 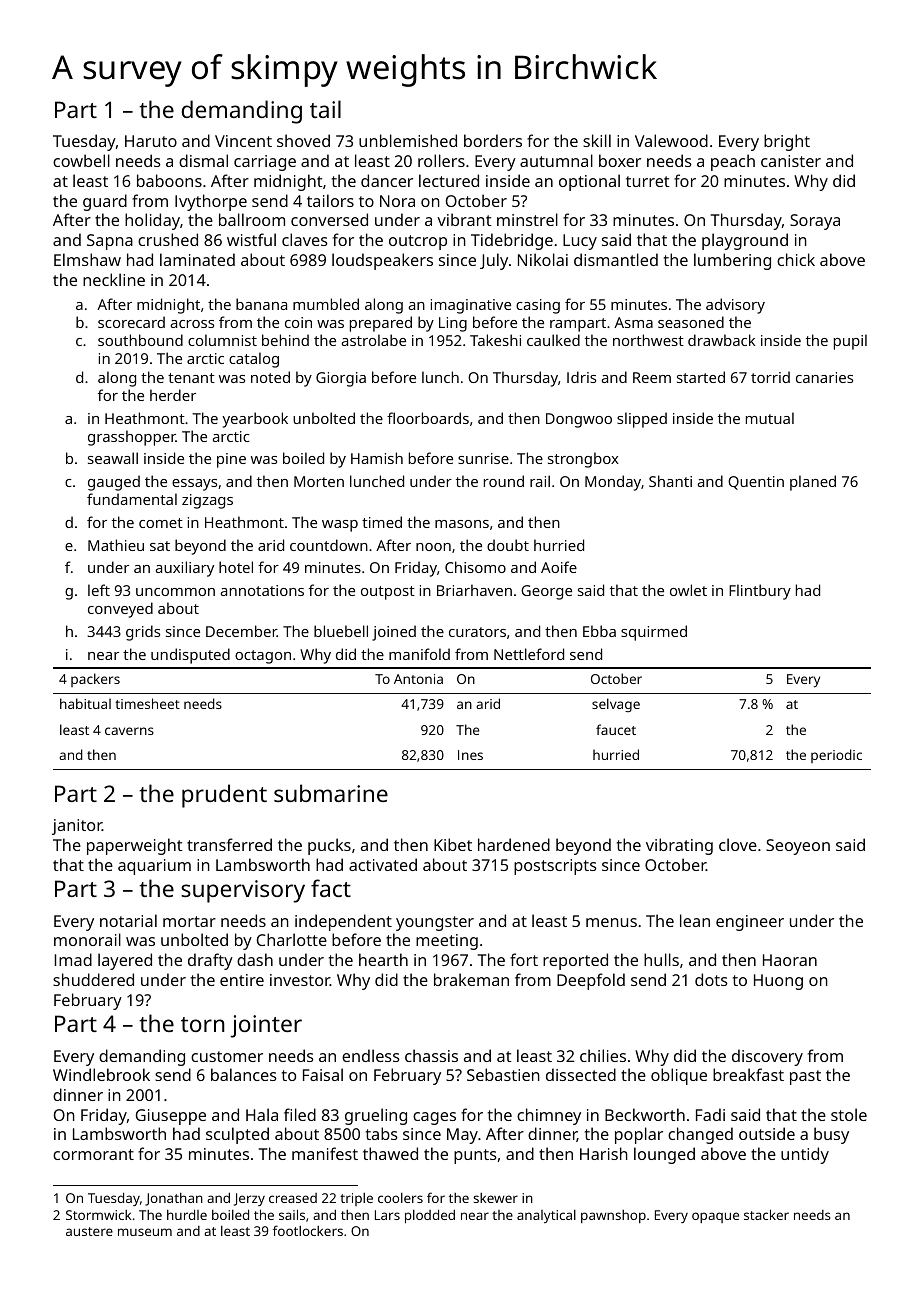 I want to click on unblemished, so click(x=408, y=140).
